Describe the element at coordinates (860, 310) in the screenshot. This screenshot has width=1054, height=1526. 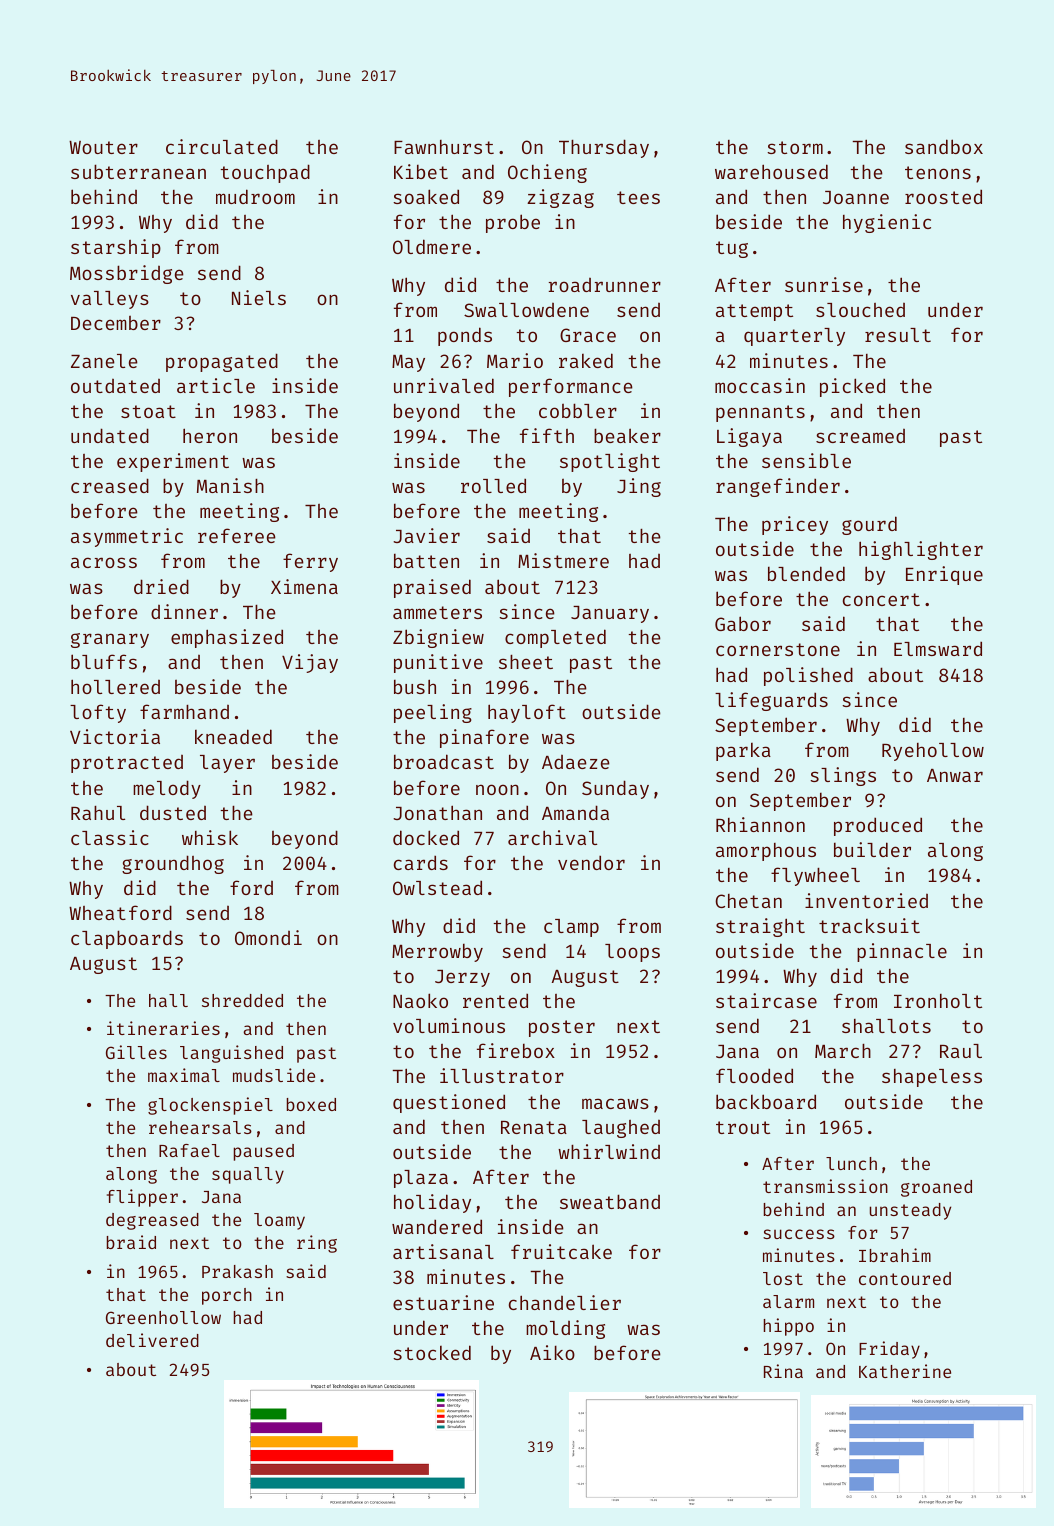
I see `slouched` at that location.
